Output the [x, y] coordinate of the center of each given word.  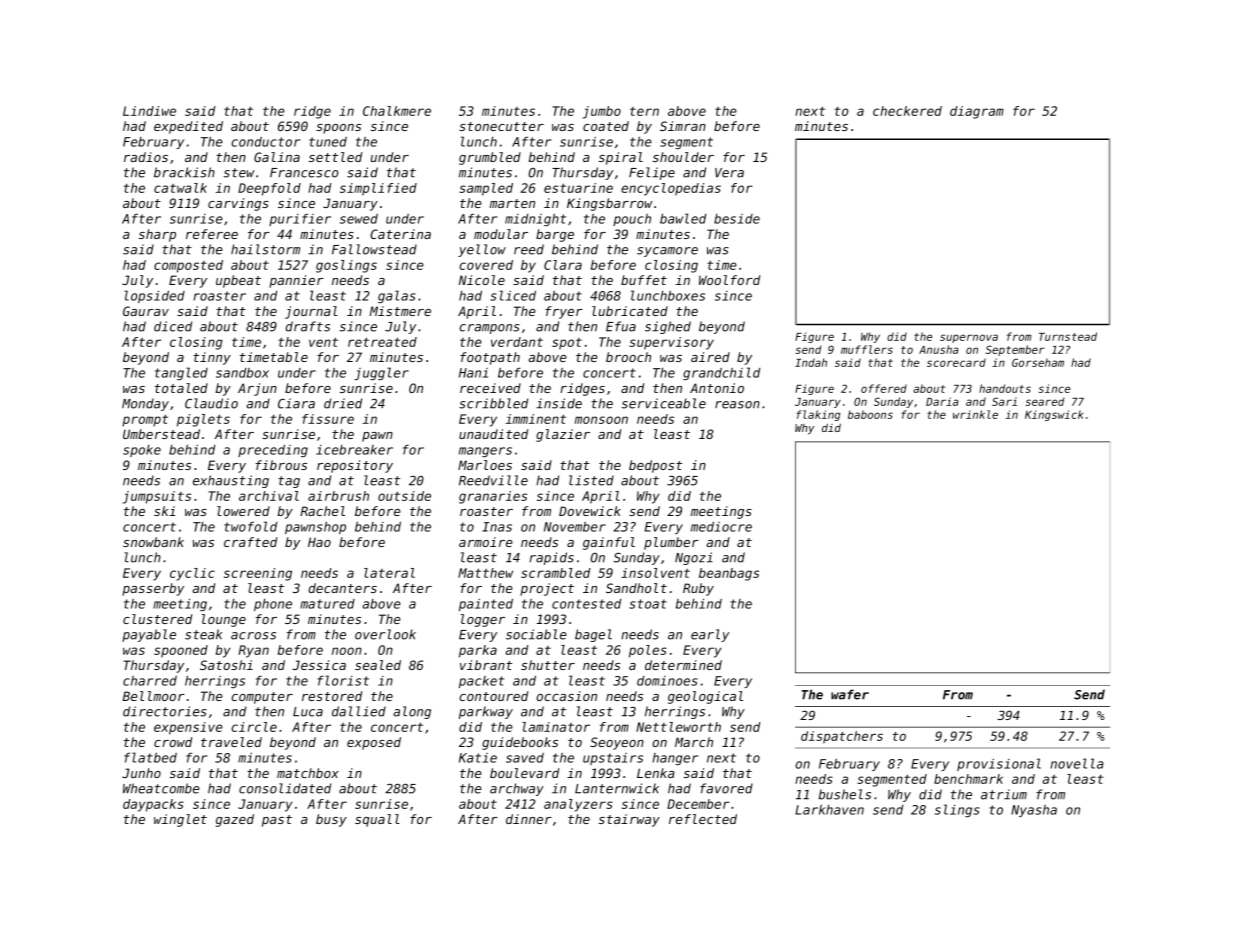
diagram [977, 112]
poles [648, 651]
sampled [486, 189]
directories [165, 711]
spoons [338, 129]
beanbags [729, 574]
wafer [850, 694]
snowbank [153, 542]
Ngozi [694, 558]
